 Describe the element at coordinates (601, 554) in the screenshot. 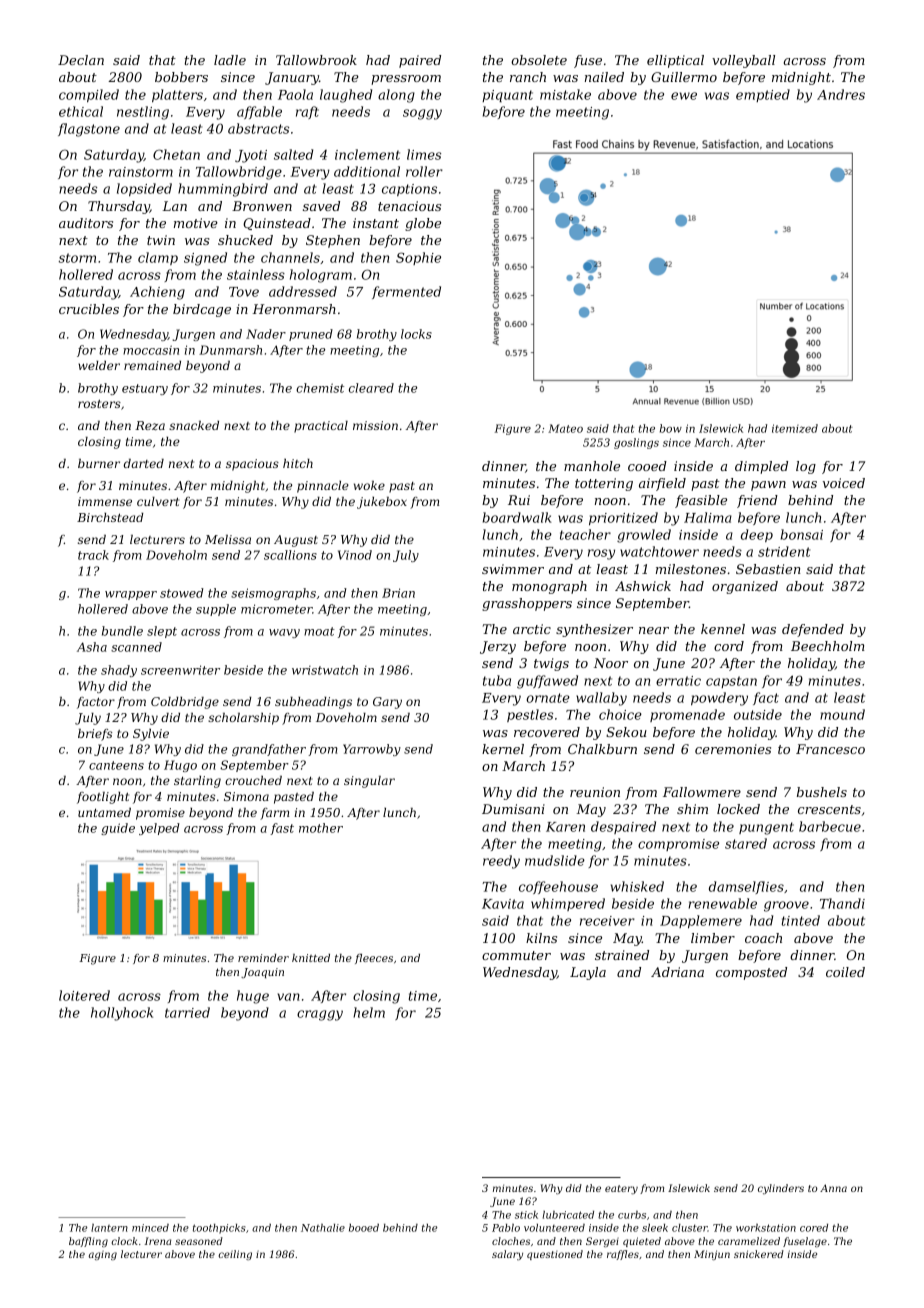

I see `rosy` at that location.
